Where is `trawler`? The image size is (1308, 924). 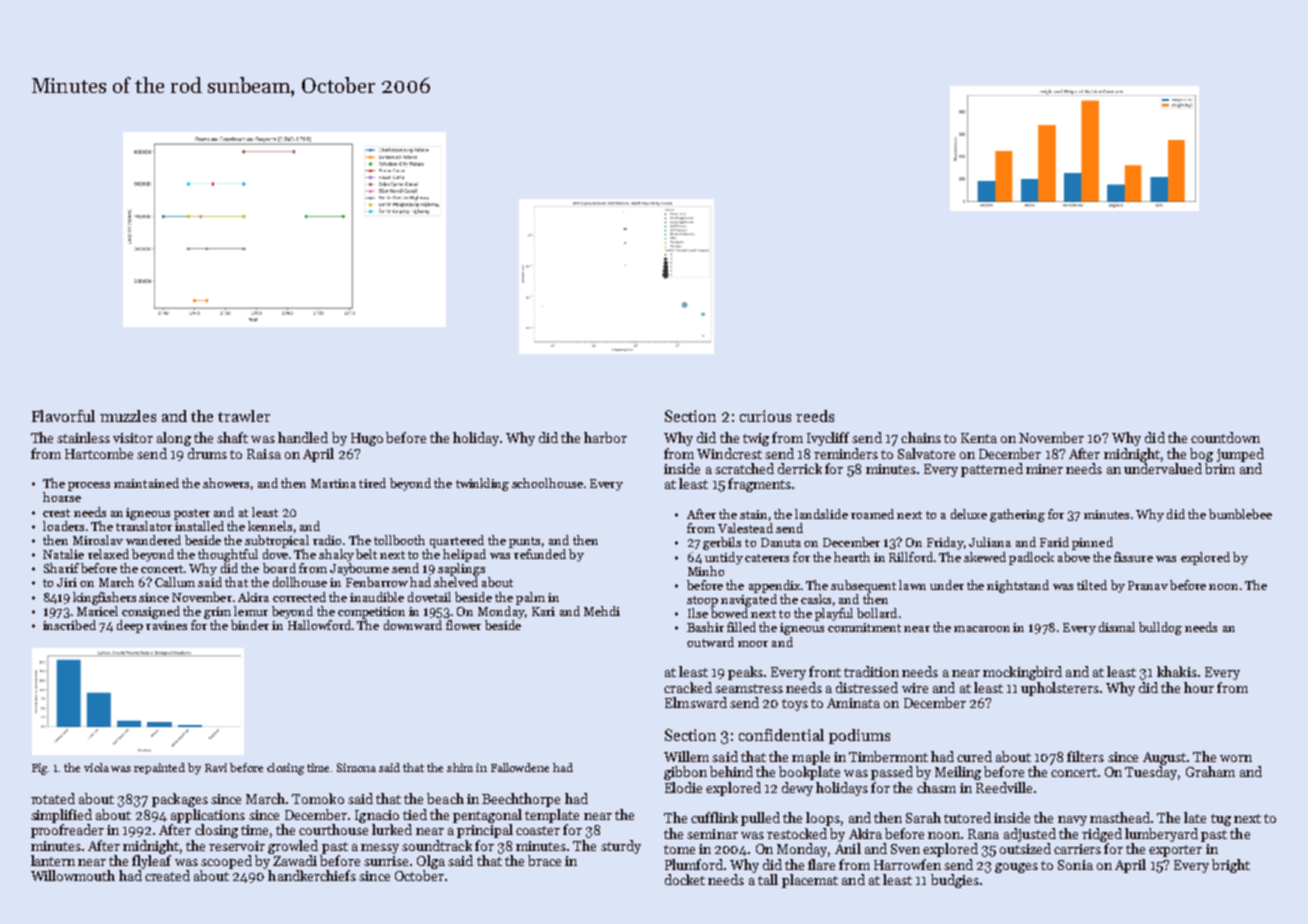
trawler is located at coordinates (244, 416).
